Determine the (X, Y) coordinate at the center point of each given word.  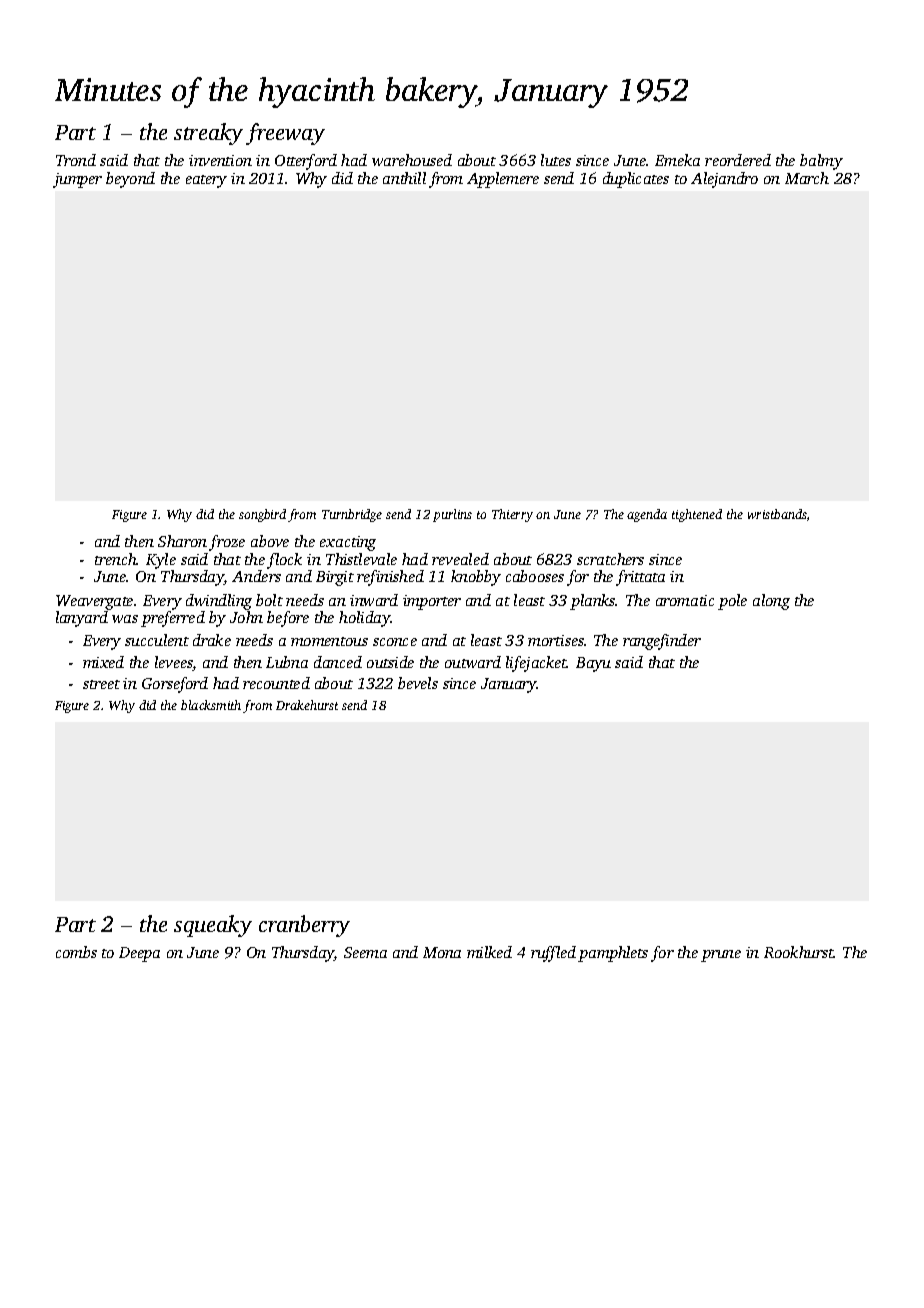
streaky (208, 134)
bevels (418, 683)
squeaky (213, 926)
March (807, 178)
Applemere (503, 180)
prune (721, 956)
